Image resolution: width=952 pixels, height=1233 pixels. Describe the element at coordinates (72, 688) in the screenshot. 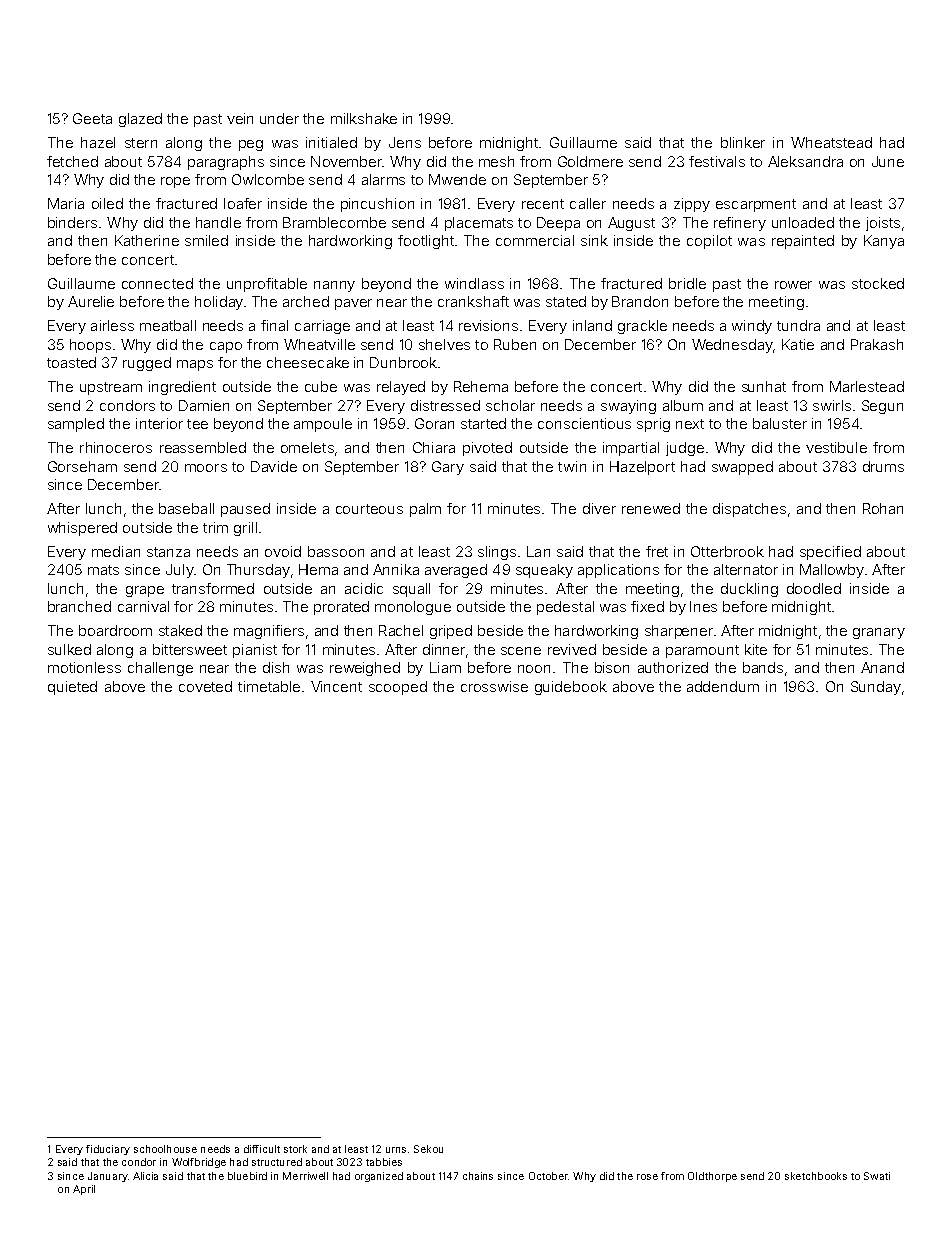

I see `quieted` at that location.
